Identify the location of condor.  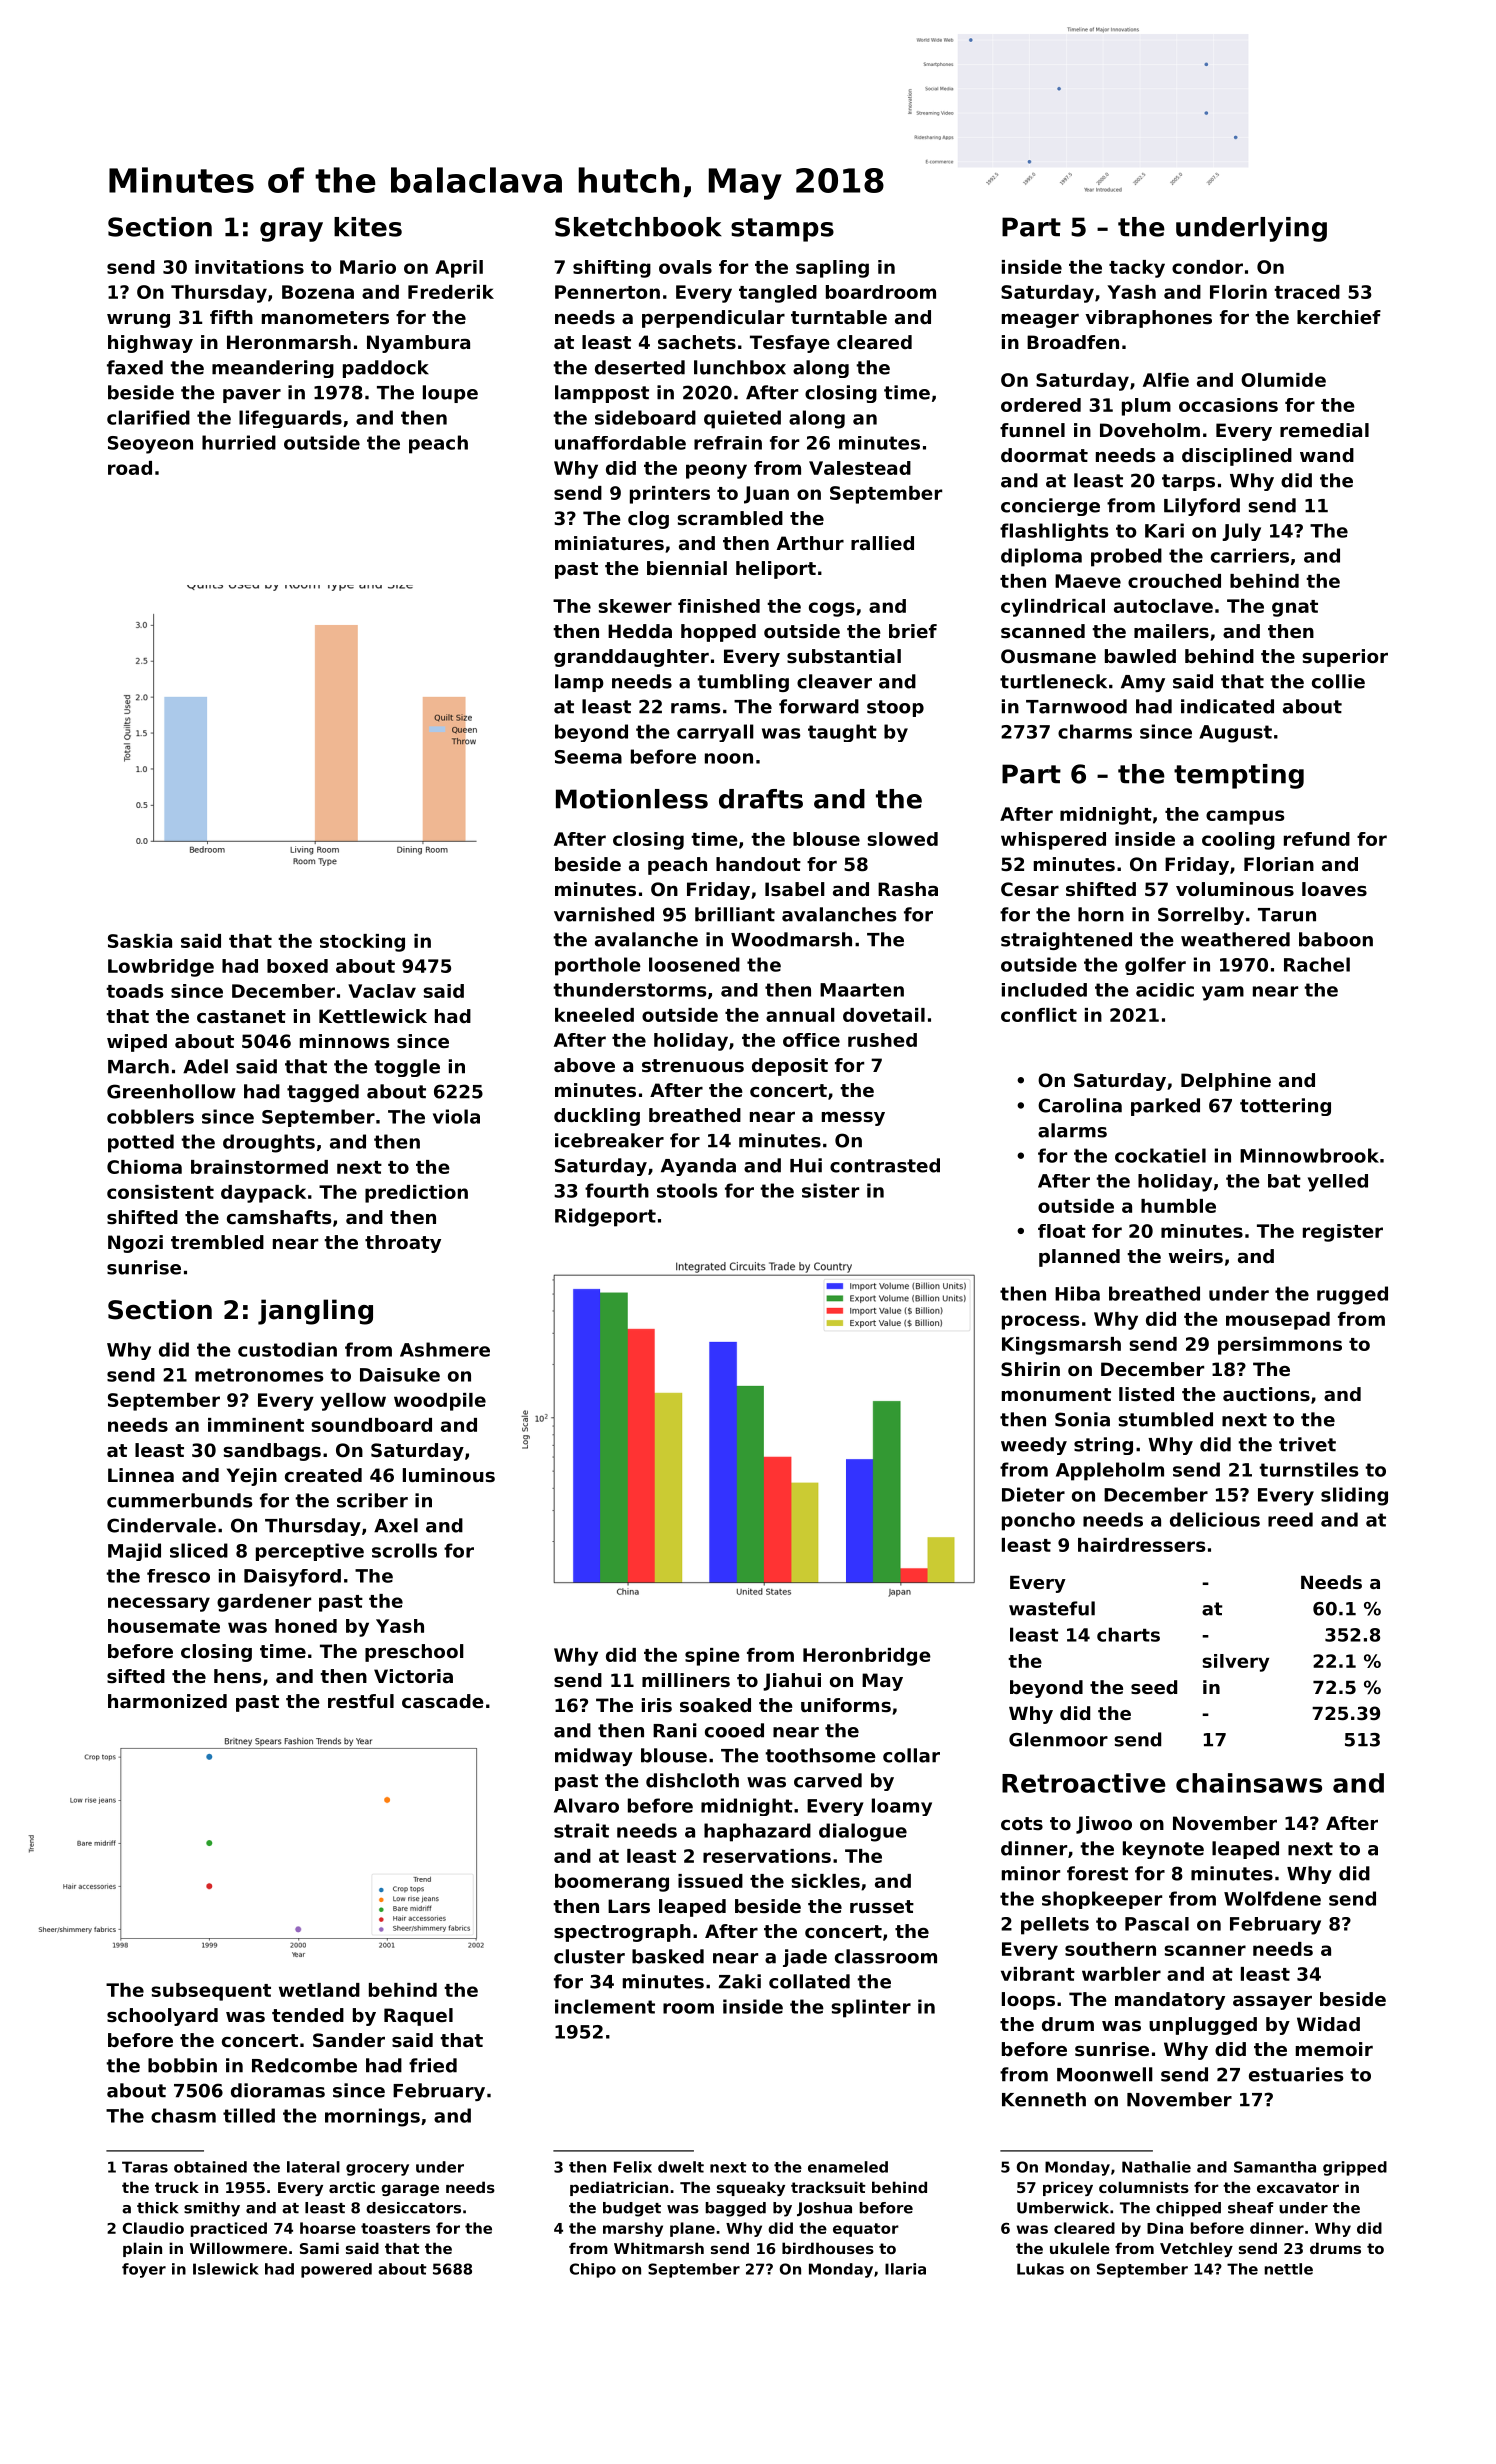
(1207, 267).
